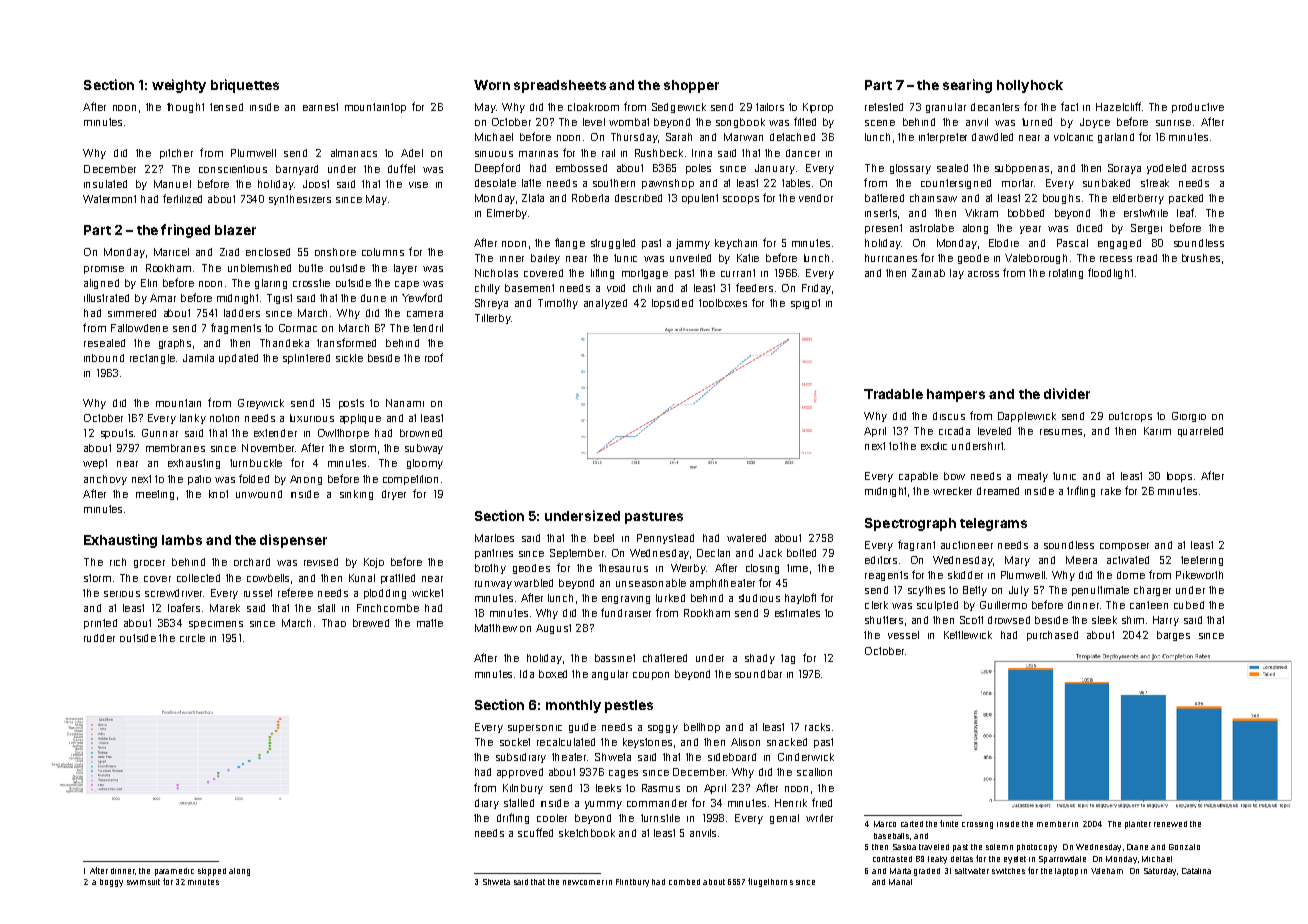 The image size is (1308, 924). What do you see at coordinates (883, 229) in the screenshot?
I see `present` at bounding box center [883, 229].
